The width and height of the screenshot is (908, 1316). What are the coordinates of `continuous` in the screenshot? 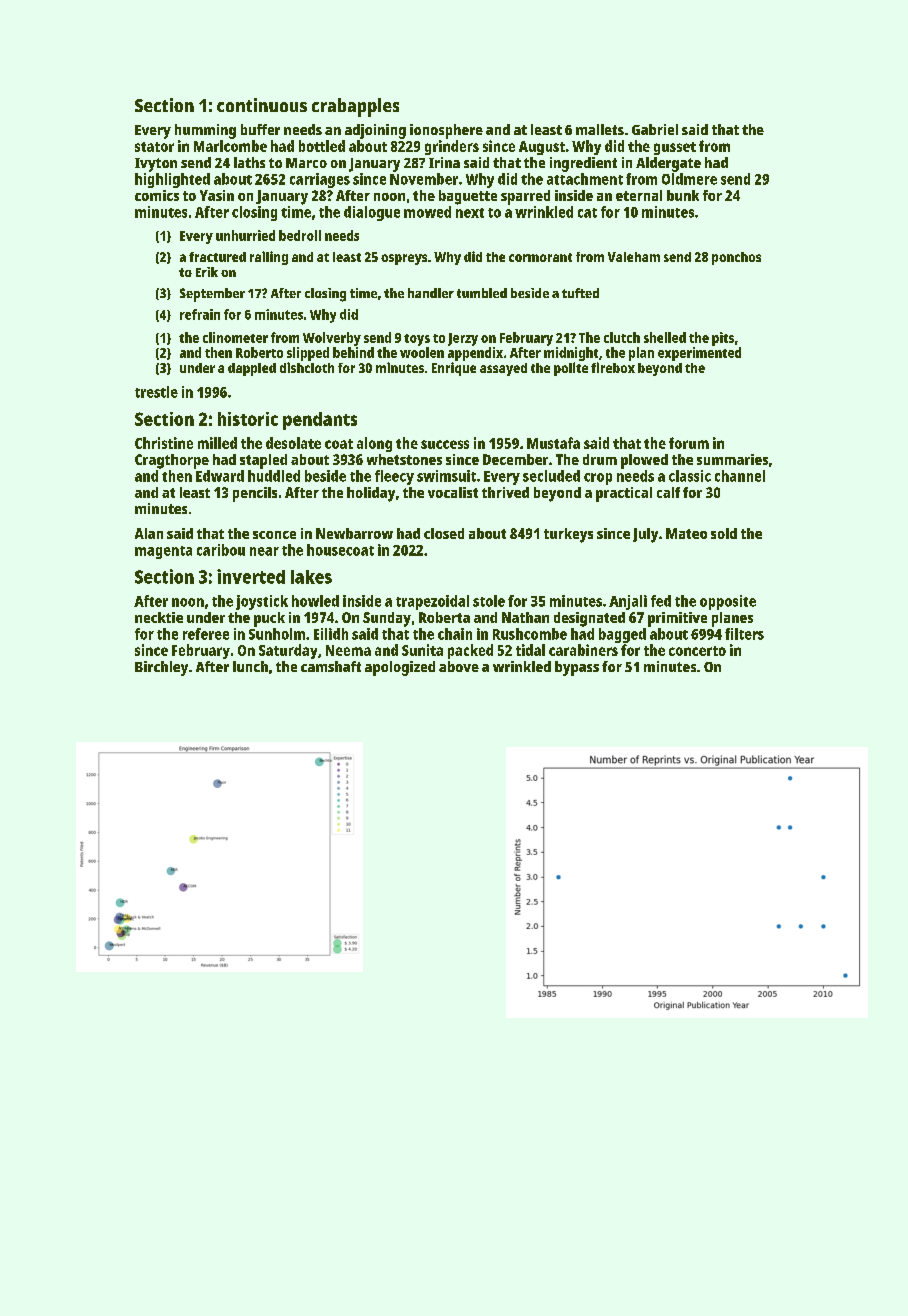 It's located at (262, 105).
